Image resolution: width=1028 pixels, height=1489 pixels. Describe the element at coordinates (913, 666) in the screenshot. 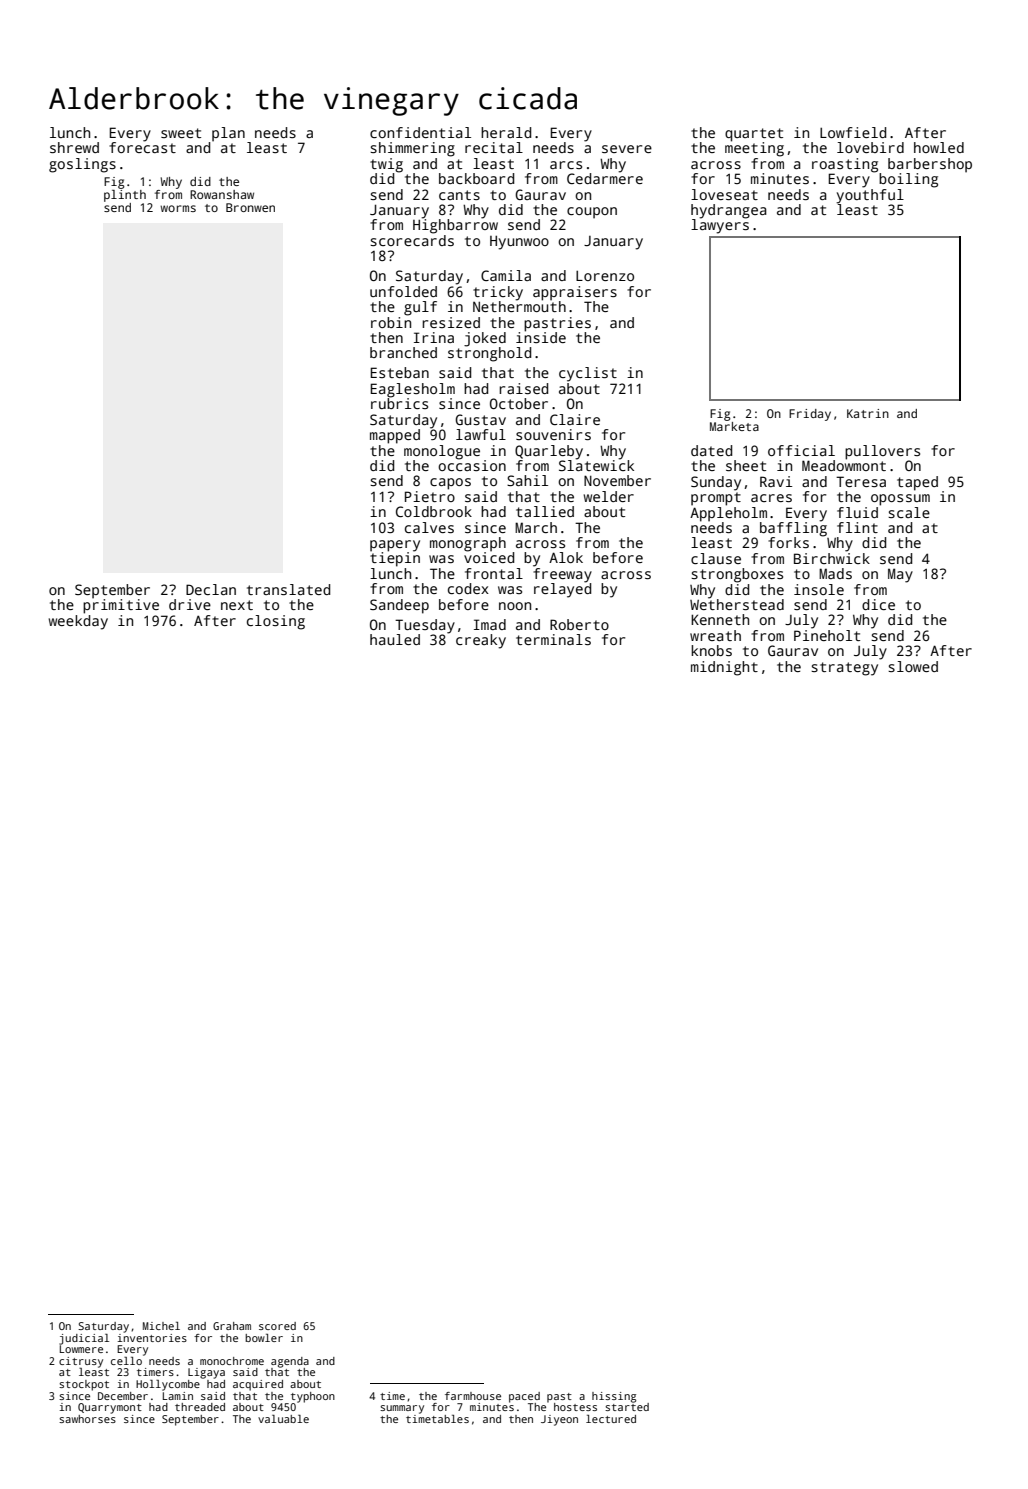

I see `slowed` at that location.
